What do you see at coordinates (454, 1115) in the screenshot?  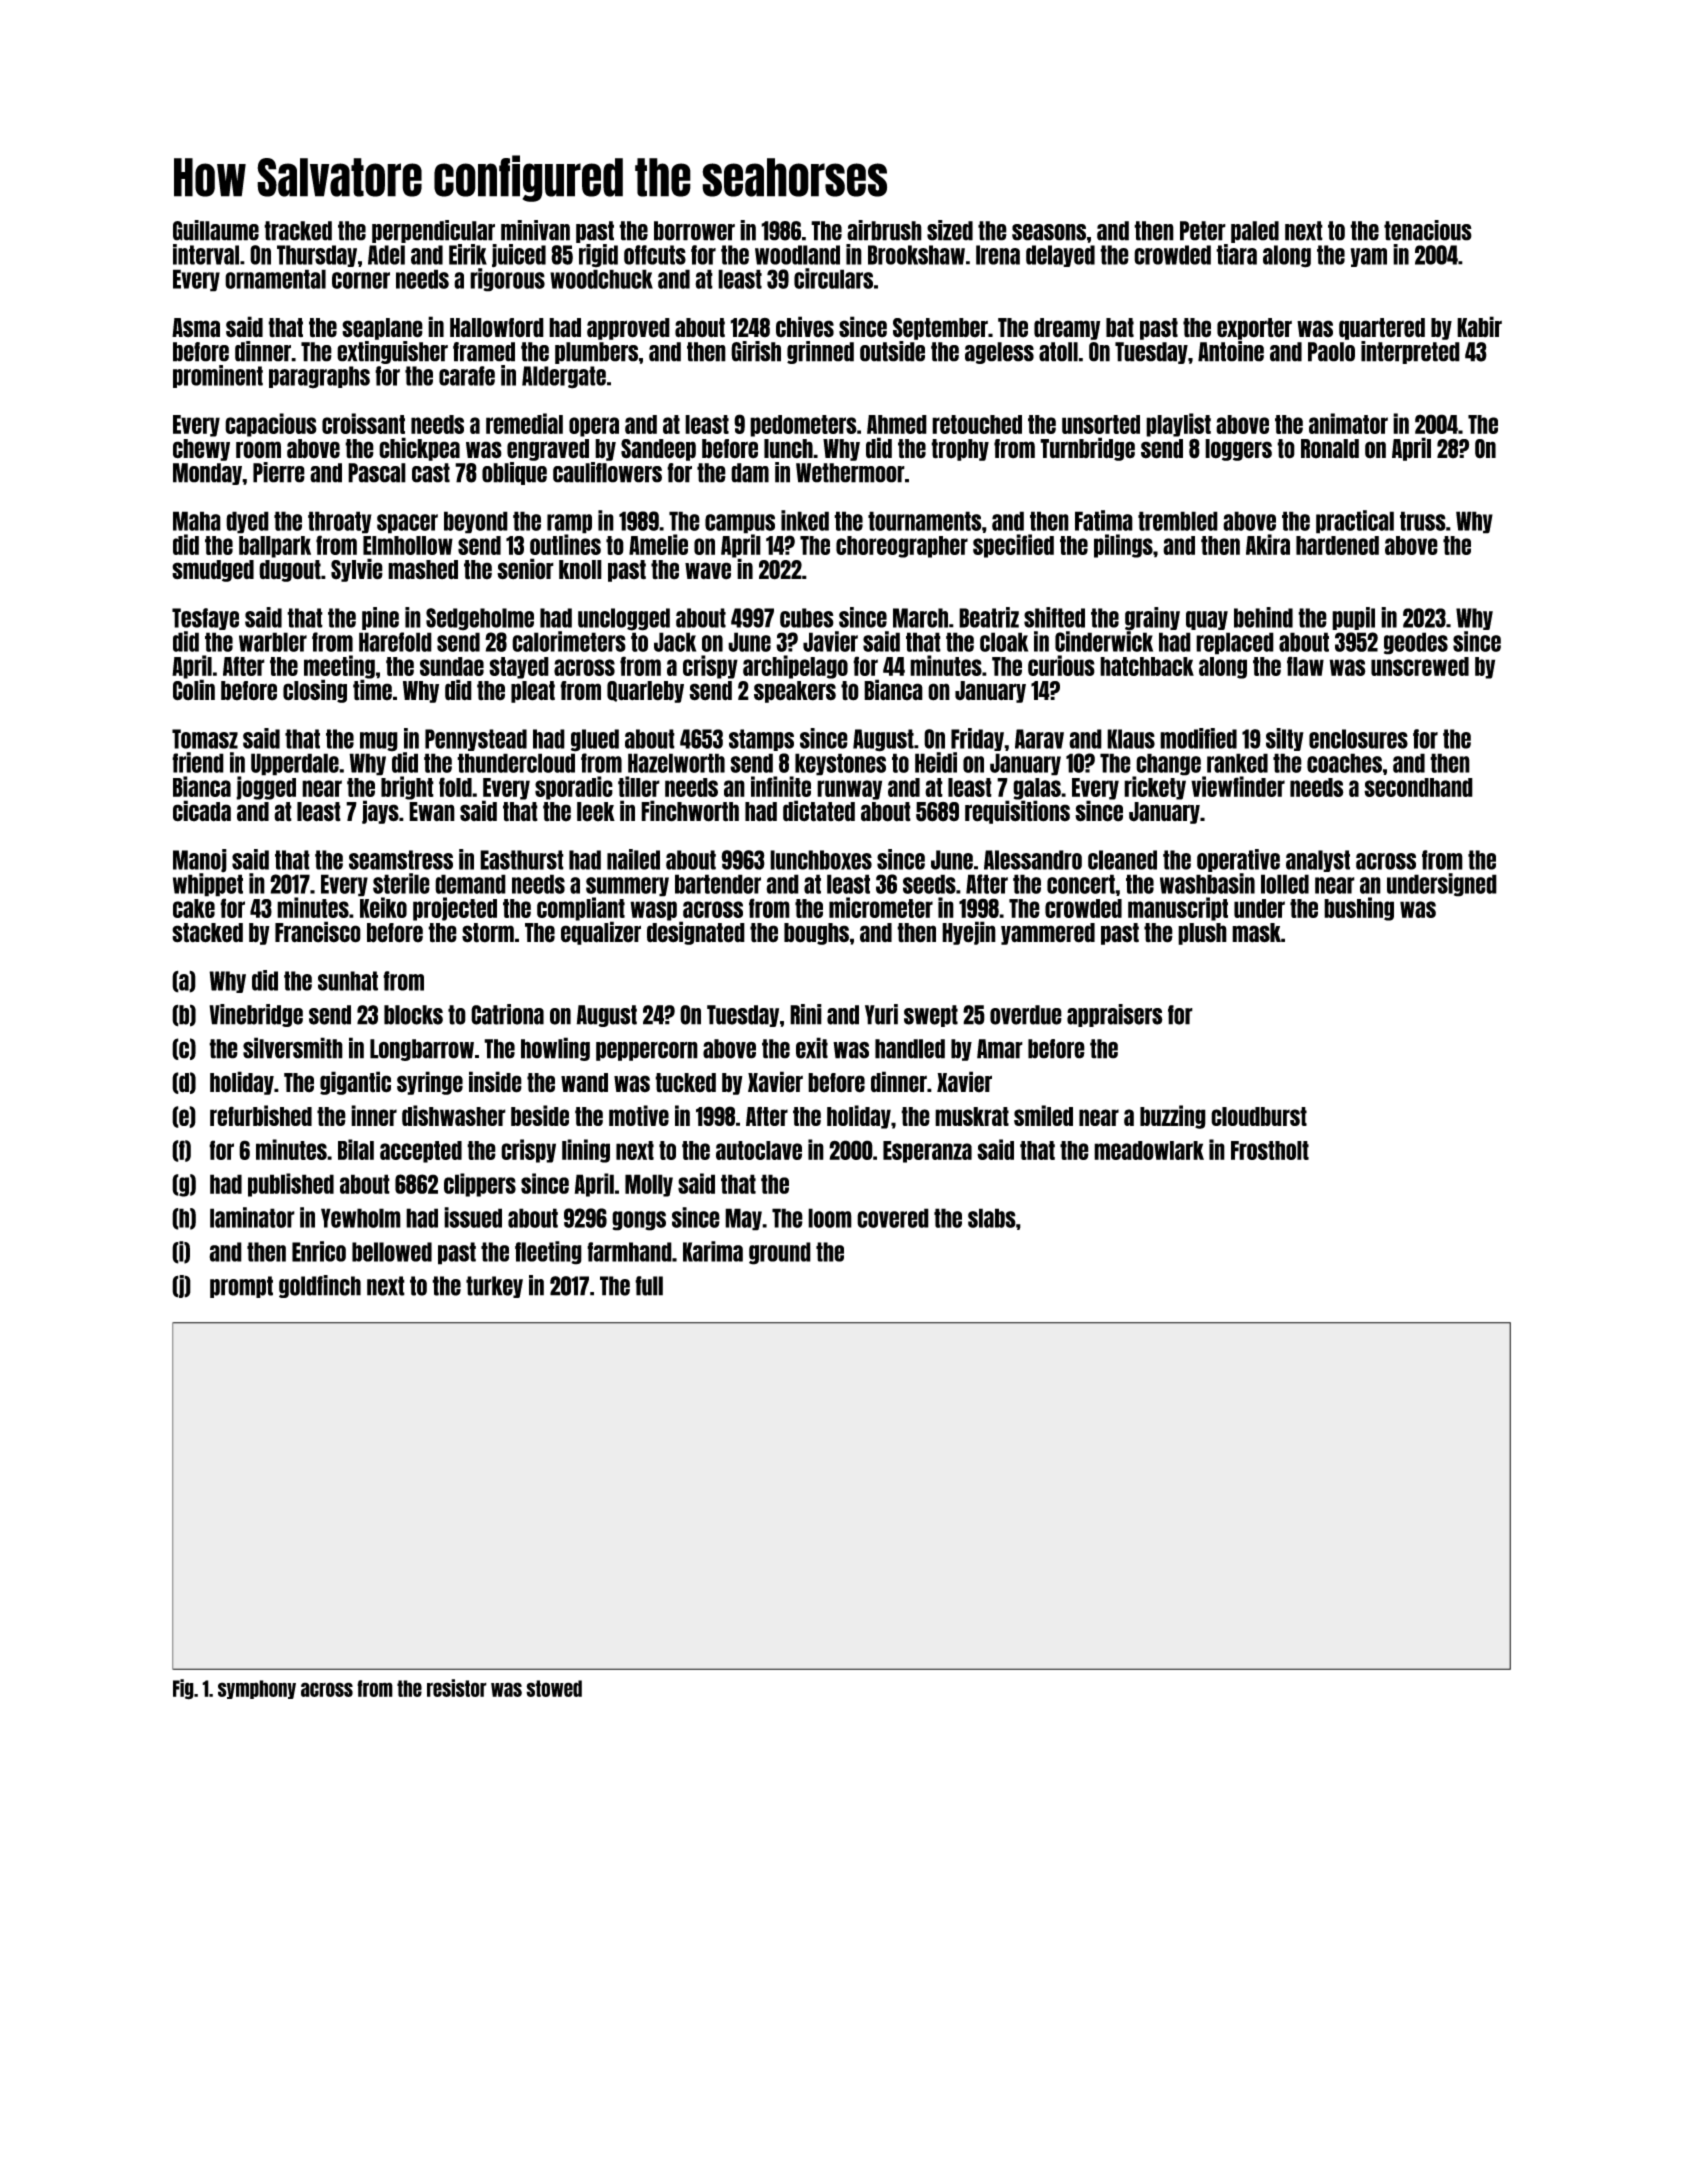 I see `dishwasher` at bounding box center [454, 1115].
